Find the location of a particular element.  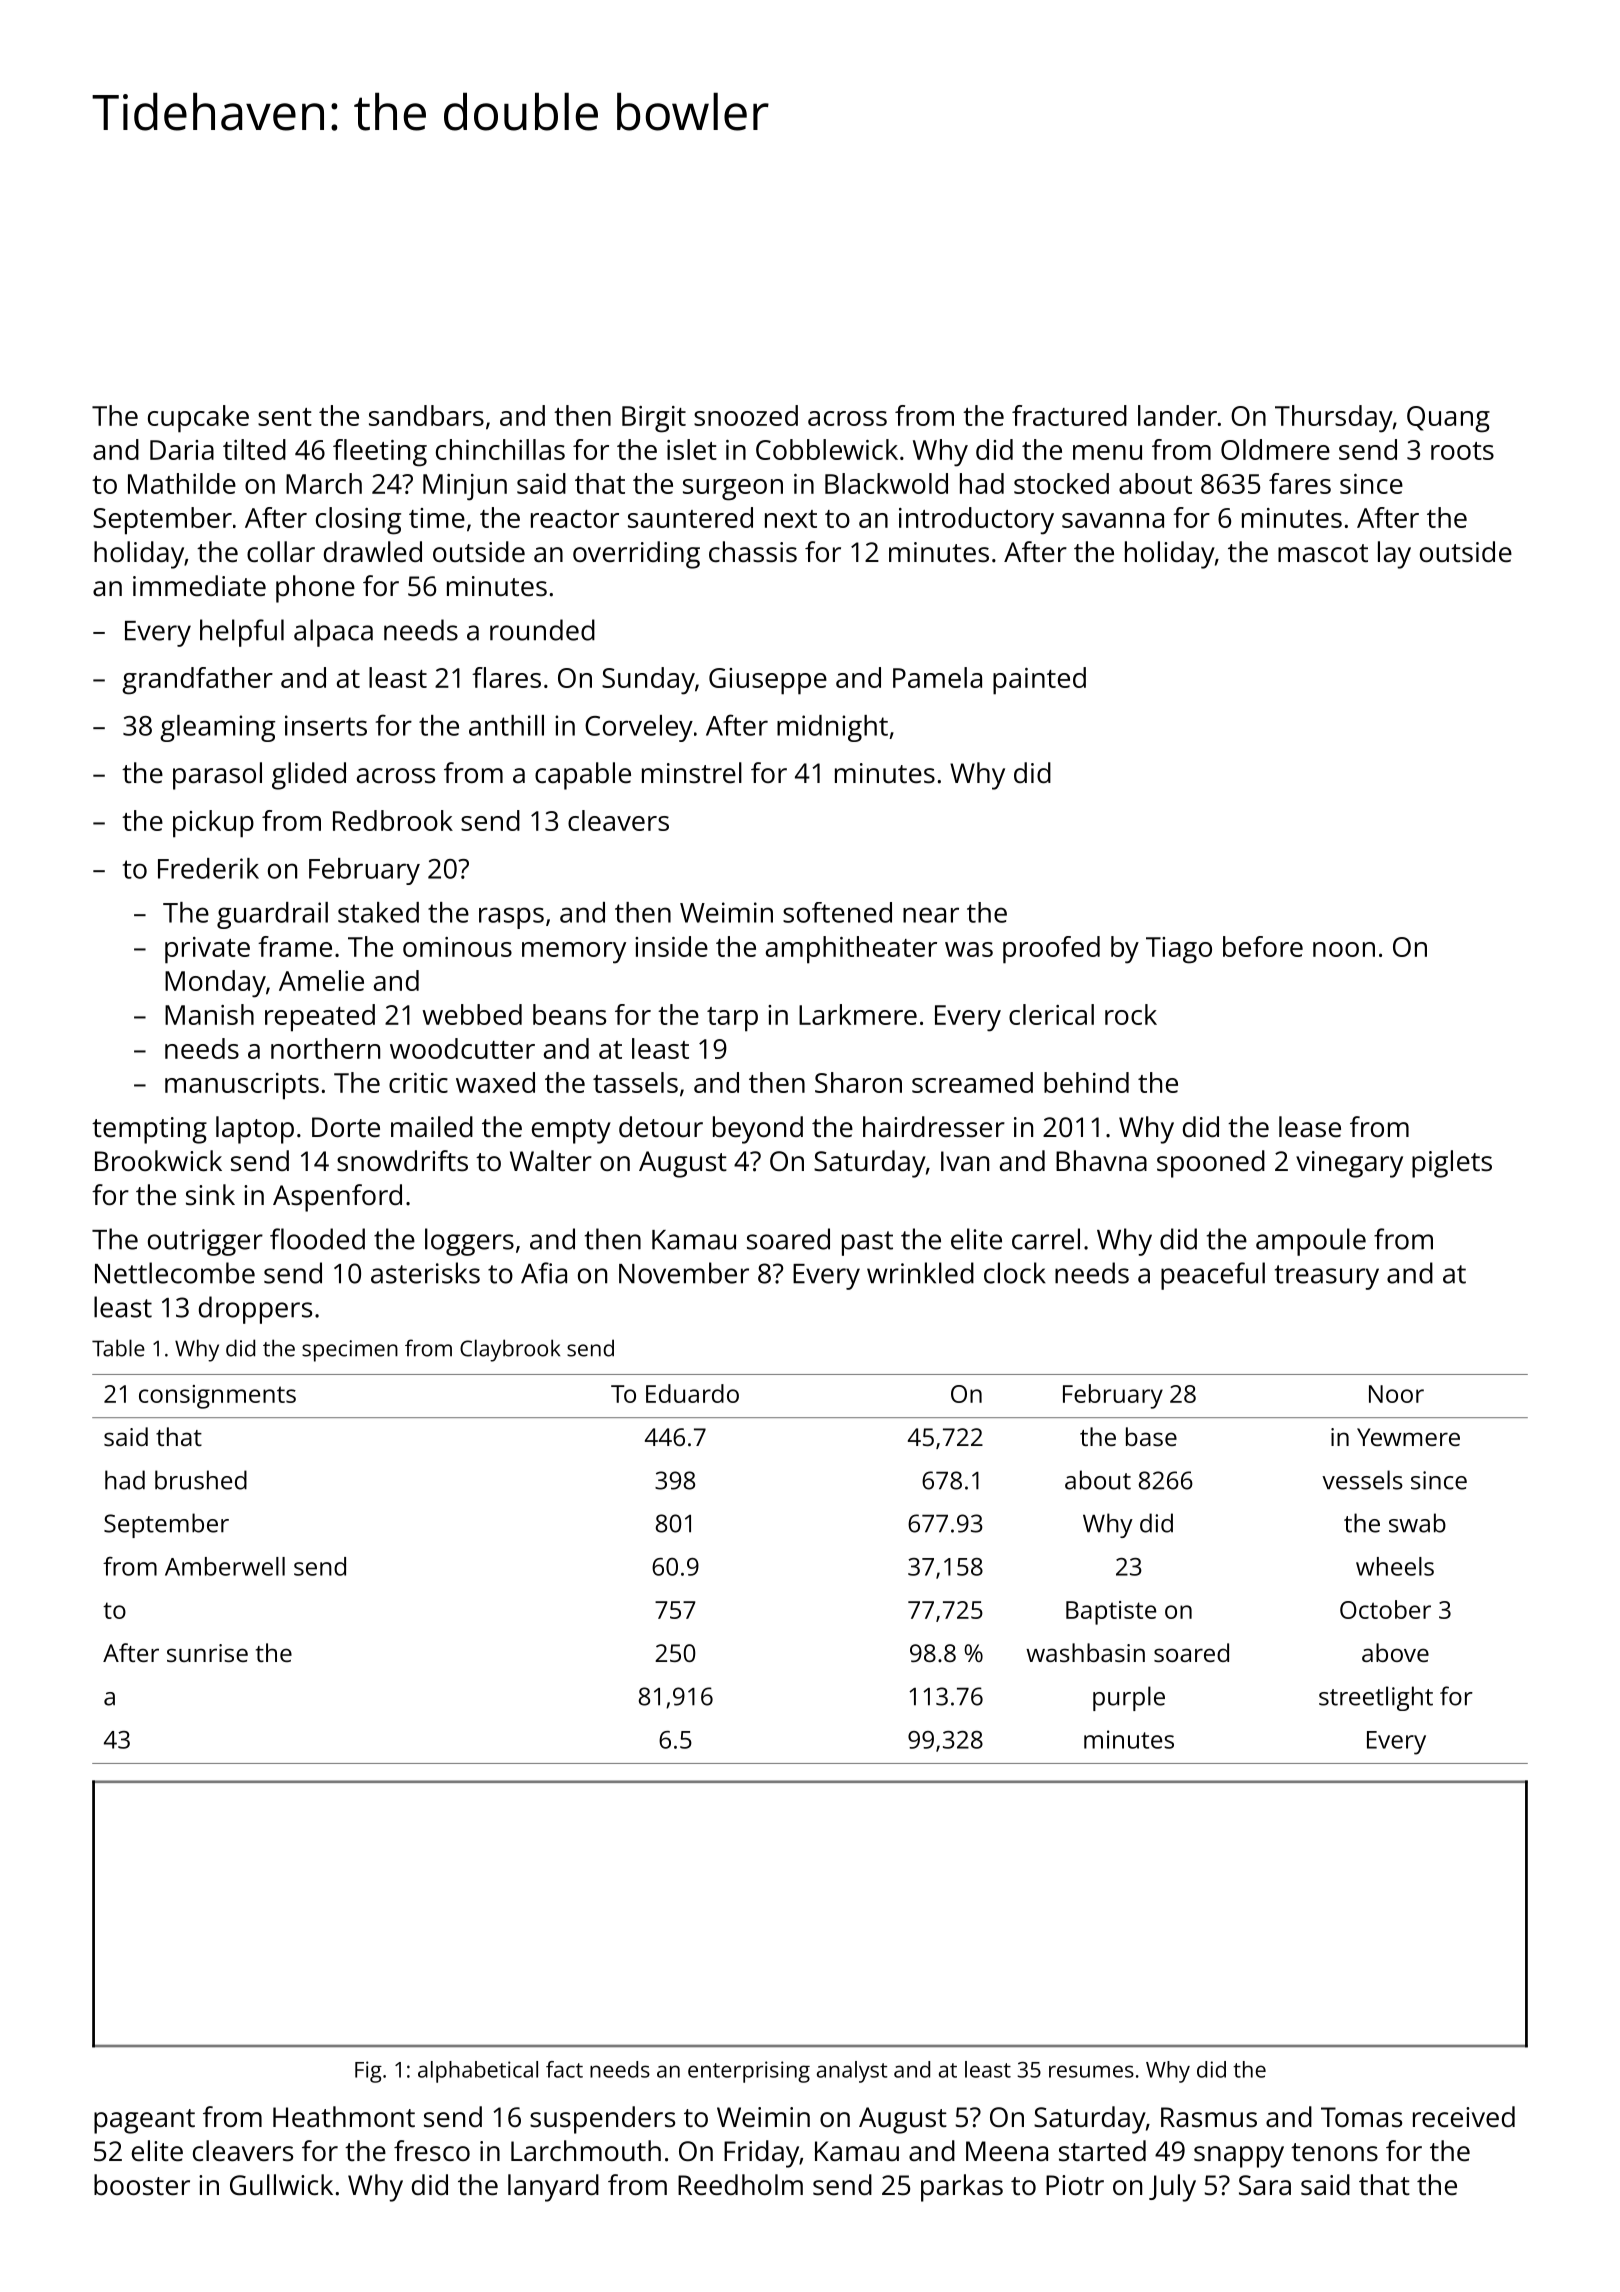

droppers is located at coordinates (255, 1310).
